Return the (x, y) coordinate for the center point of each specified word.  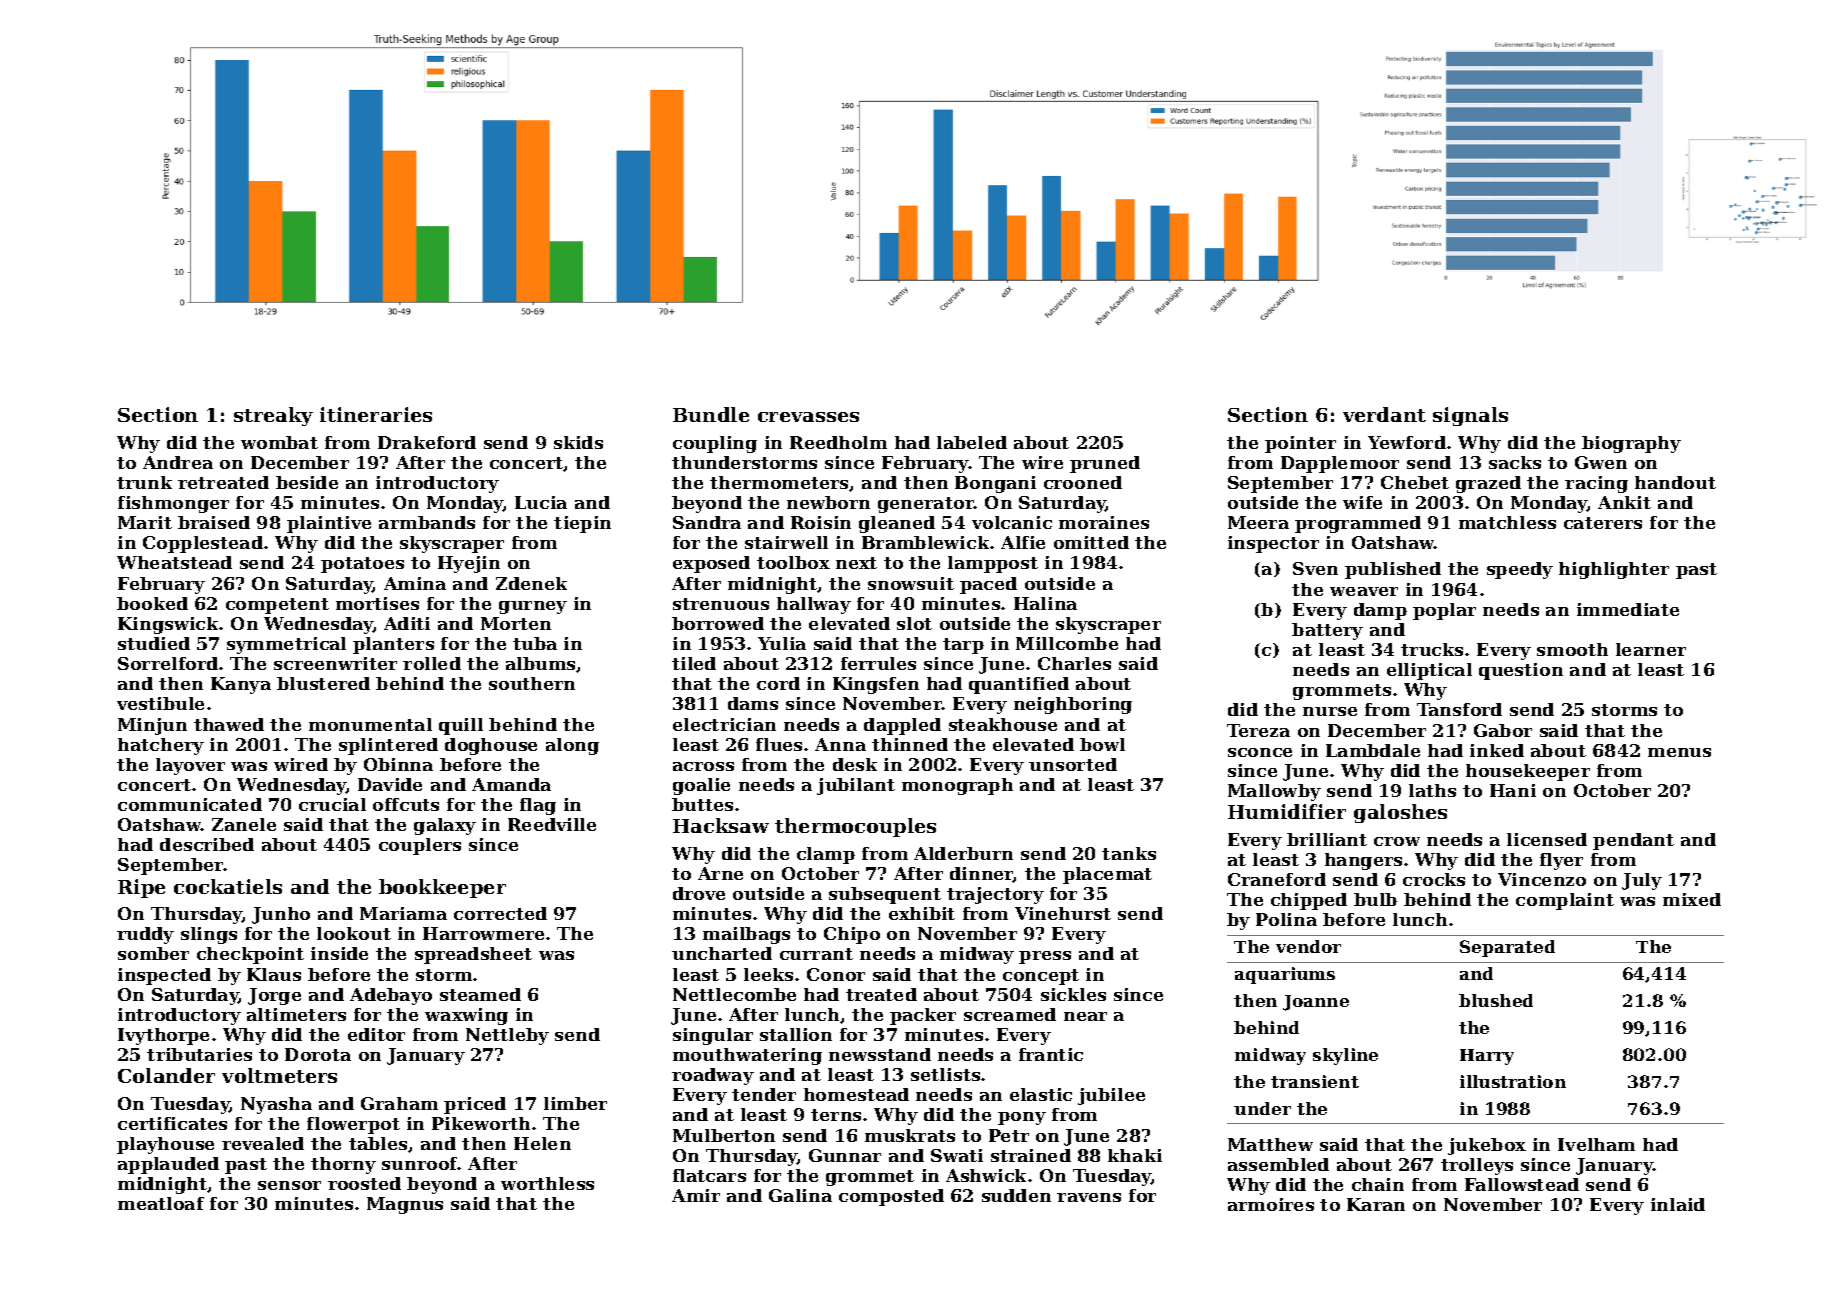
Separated (1507, 948)
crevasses (808, 417)
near (1085, 1016)
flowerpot (353, 1125)
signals (1470, 416)
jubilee (1111, 1096)
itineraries (376, 414)
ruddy (145, 935)
